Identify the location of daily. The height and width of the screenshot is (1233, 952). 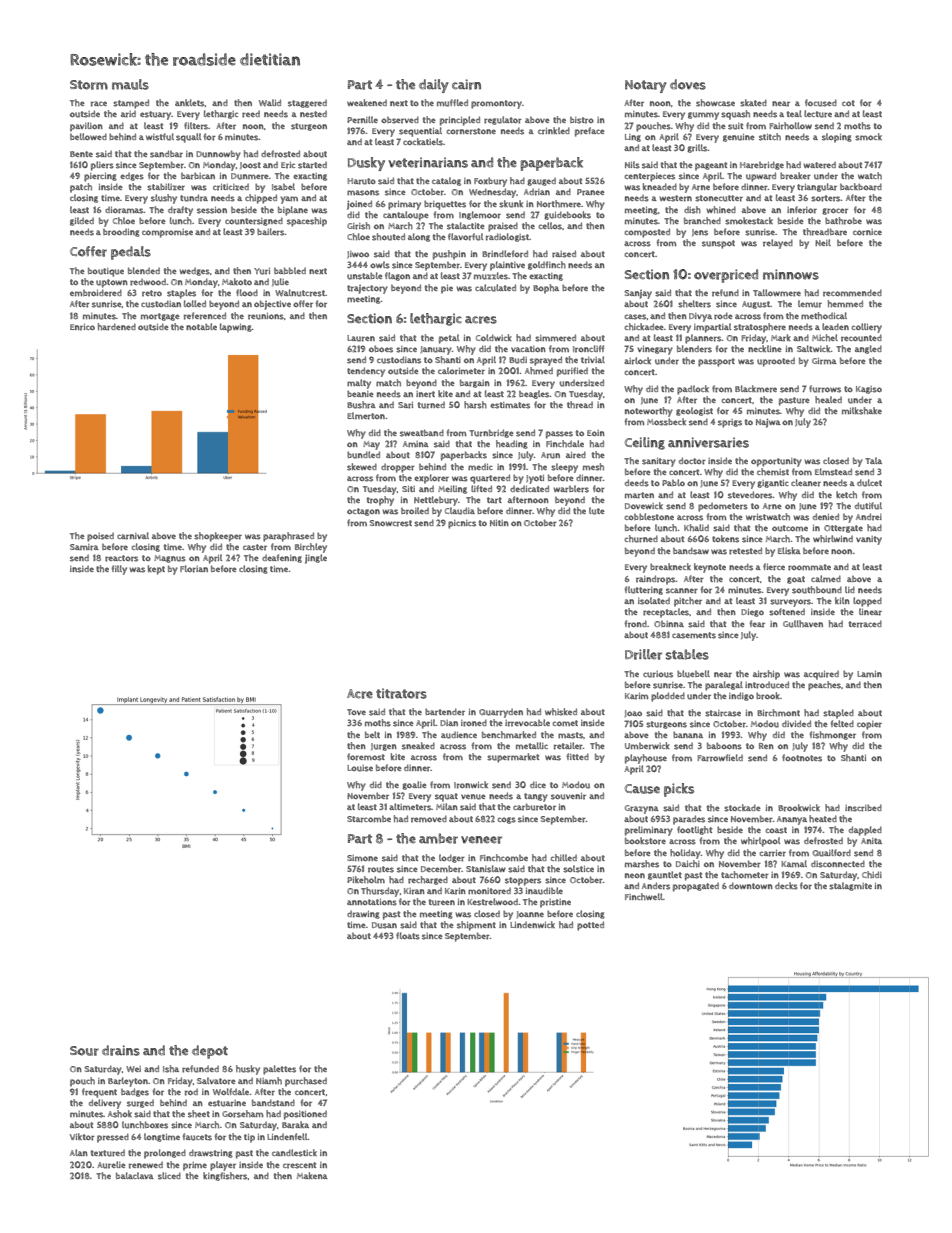
(434, 86).
